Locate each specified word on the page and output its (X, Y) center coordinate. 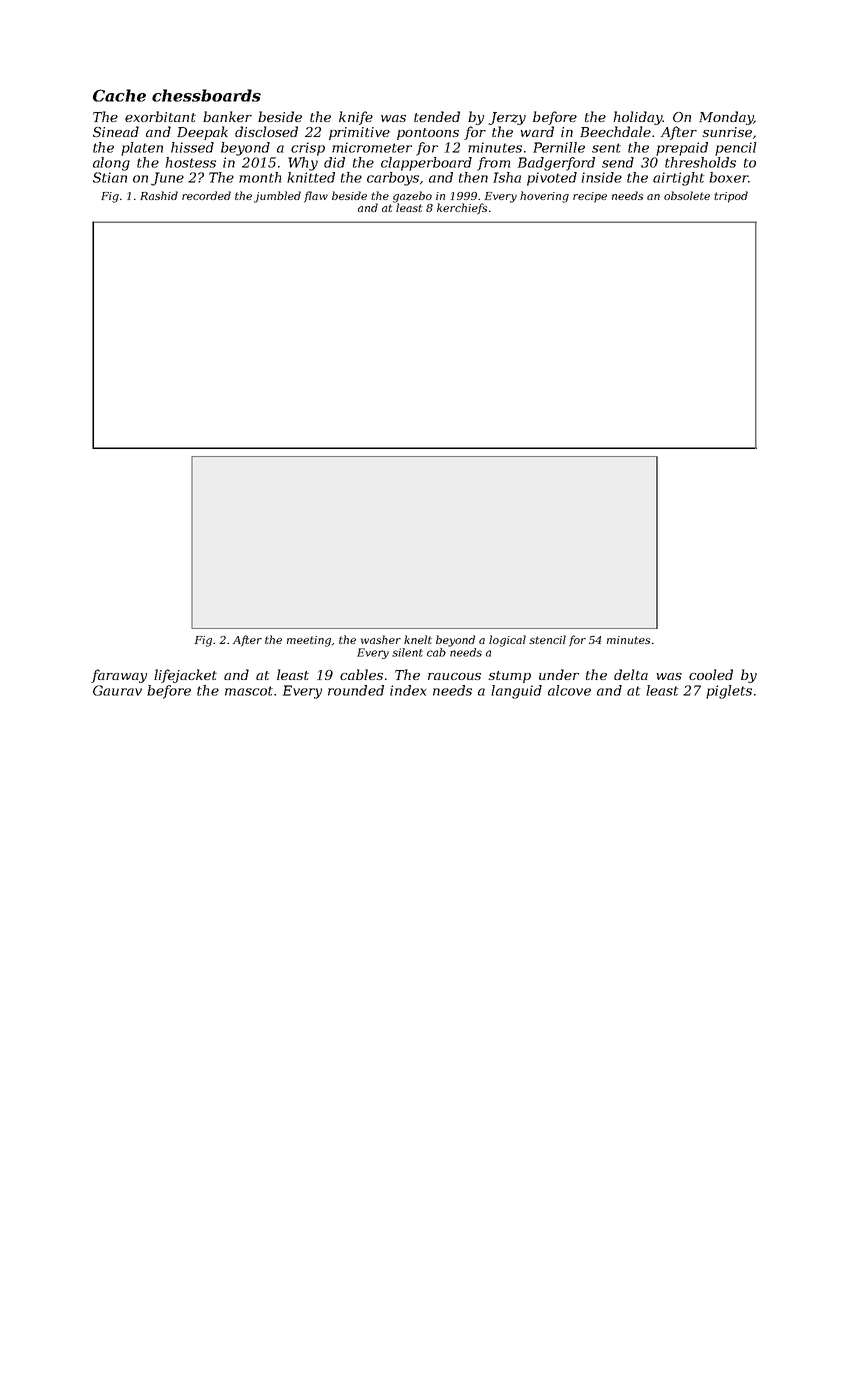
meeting (309, 641)
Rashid (159, 195)
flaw (316, 197)
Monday (726, 118)
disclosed (266, 131)
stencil (547, 639)
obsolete (687, 195)
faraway (119, 676)
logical (507, 641)
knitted (311, 177)
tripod (731, 197)
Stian (110, 177)
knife (356, 118)
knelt (418, 639)
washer (381, 639)
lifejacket (185, 676)
